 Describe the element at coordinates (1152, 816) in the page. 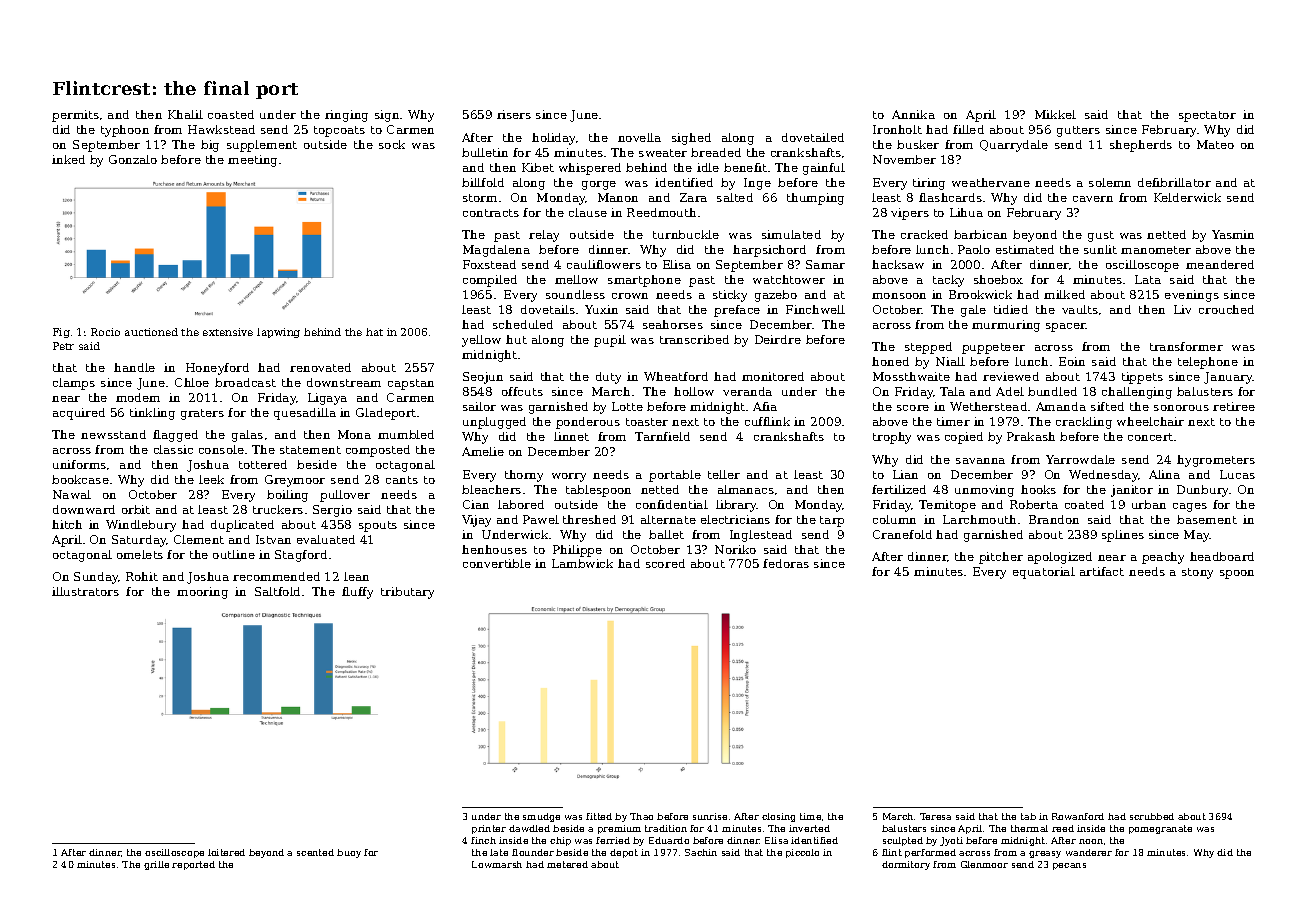

I see `scrubbed` at that location.
